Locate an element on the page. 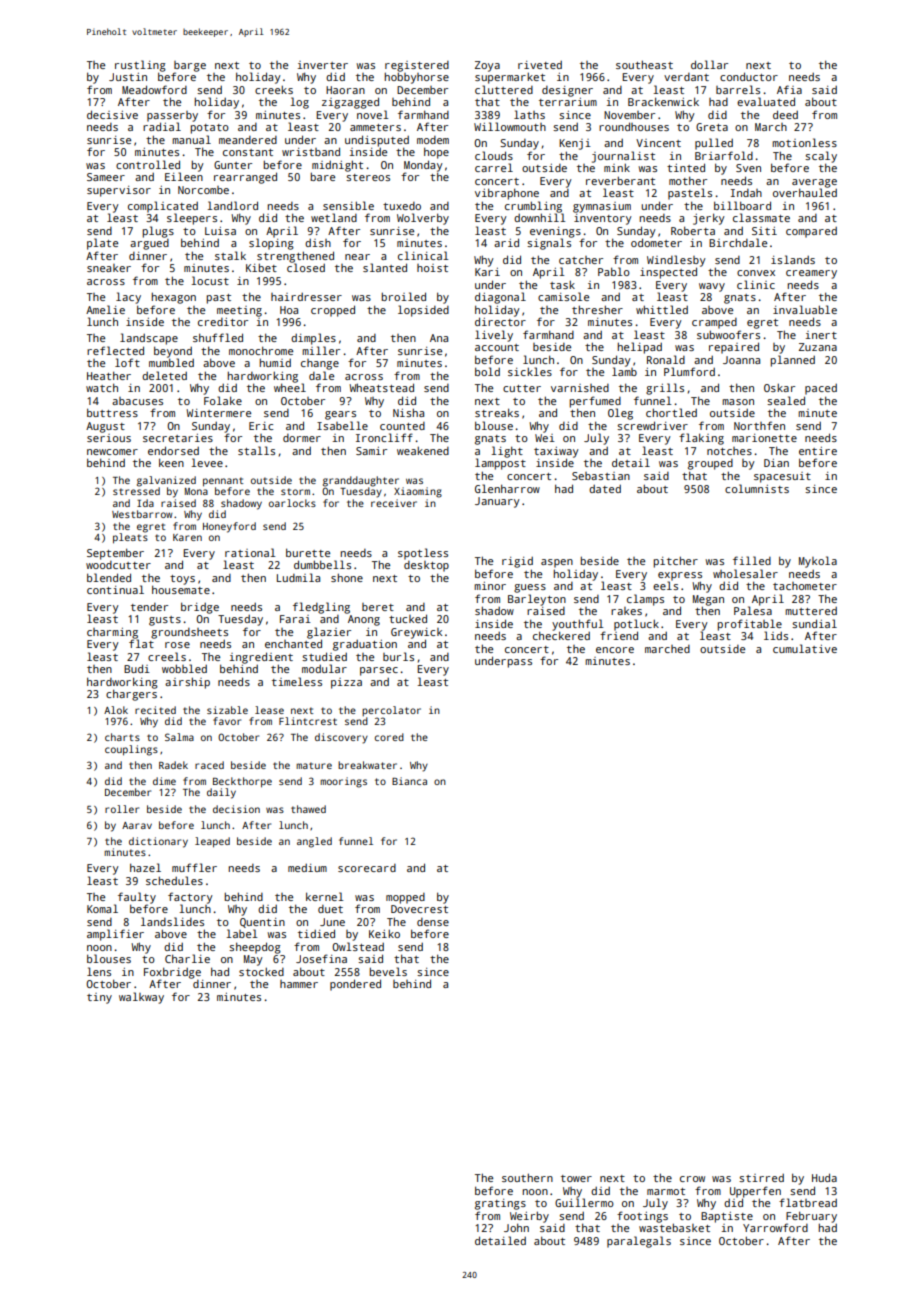 The height and width of the image is (1308, 924). continual is located at coordinates (115, 589).
